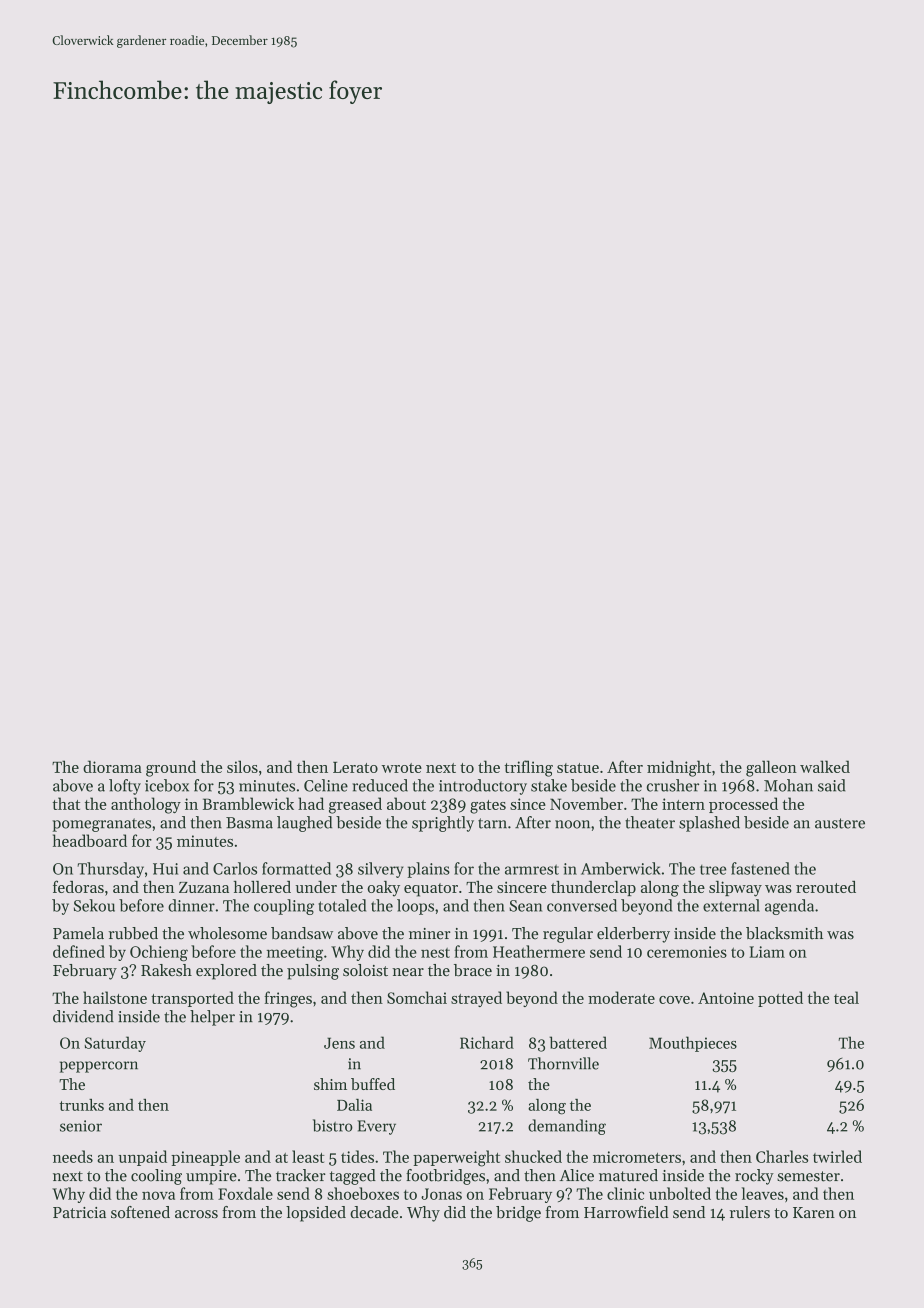 The width and height of the screenshot is (924, 1308). Describe the element at coordinates (66, 803) in the screenshot. I see `that` at that location.
